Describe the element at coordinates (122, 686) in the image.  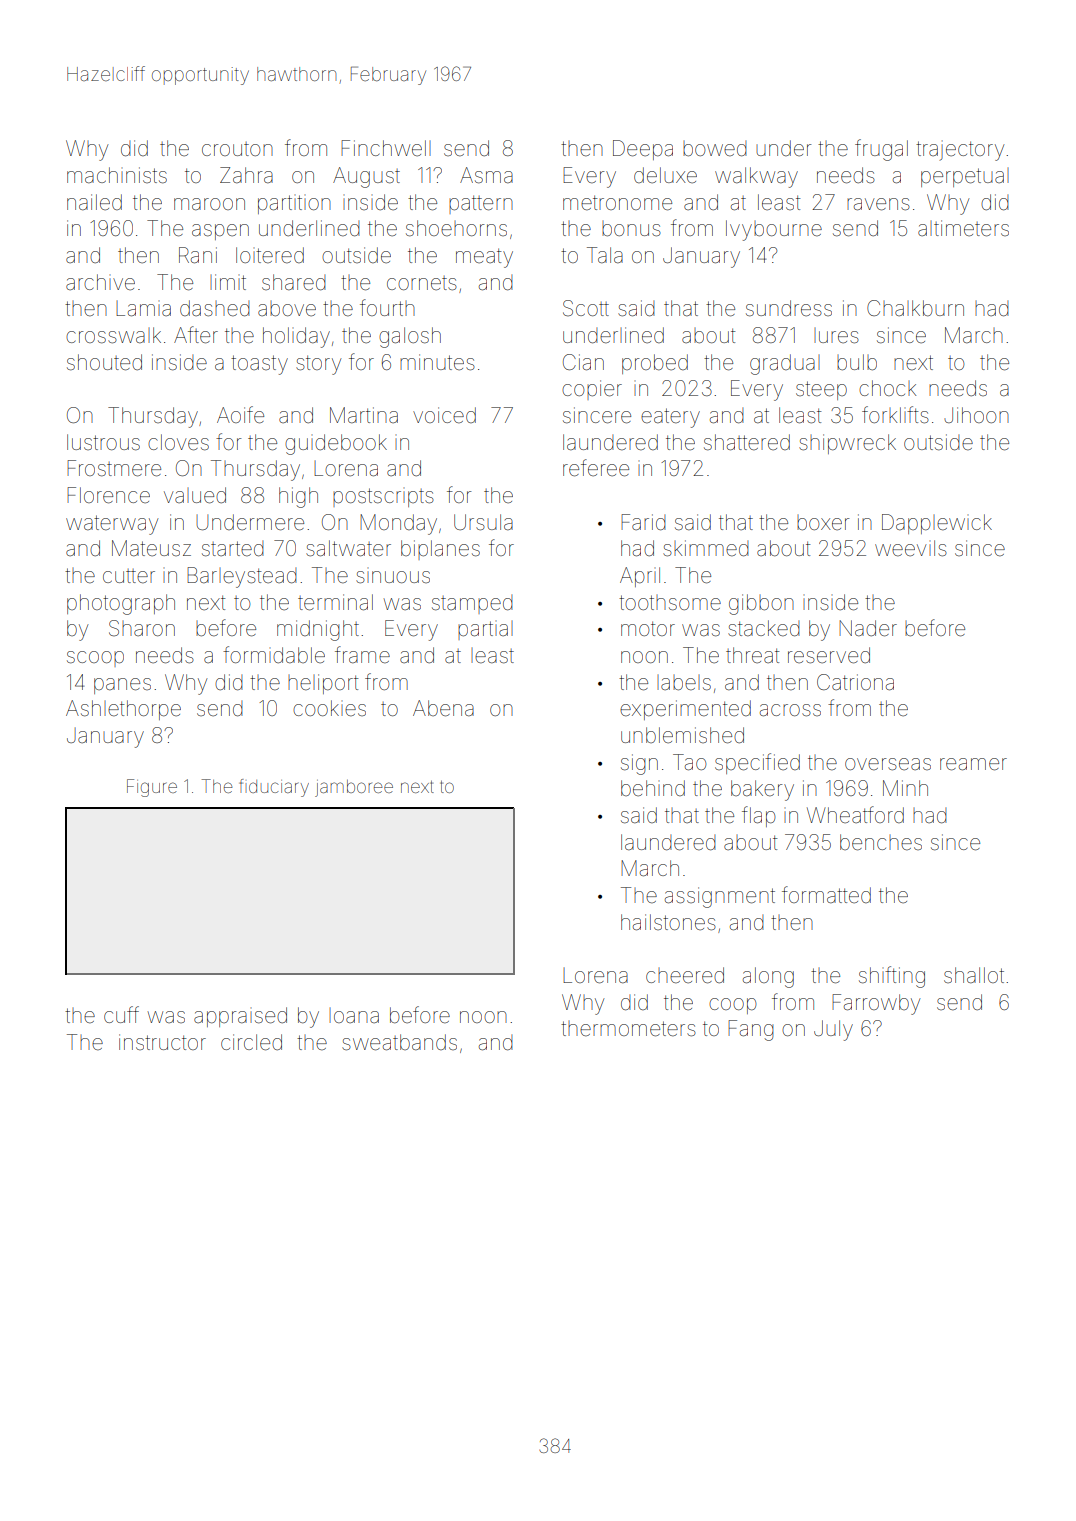
I see `panes` at that location.
